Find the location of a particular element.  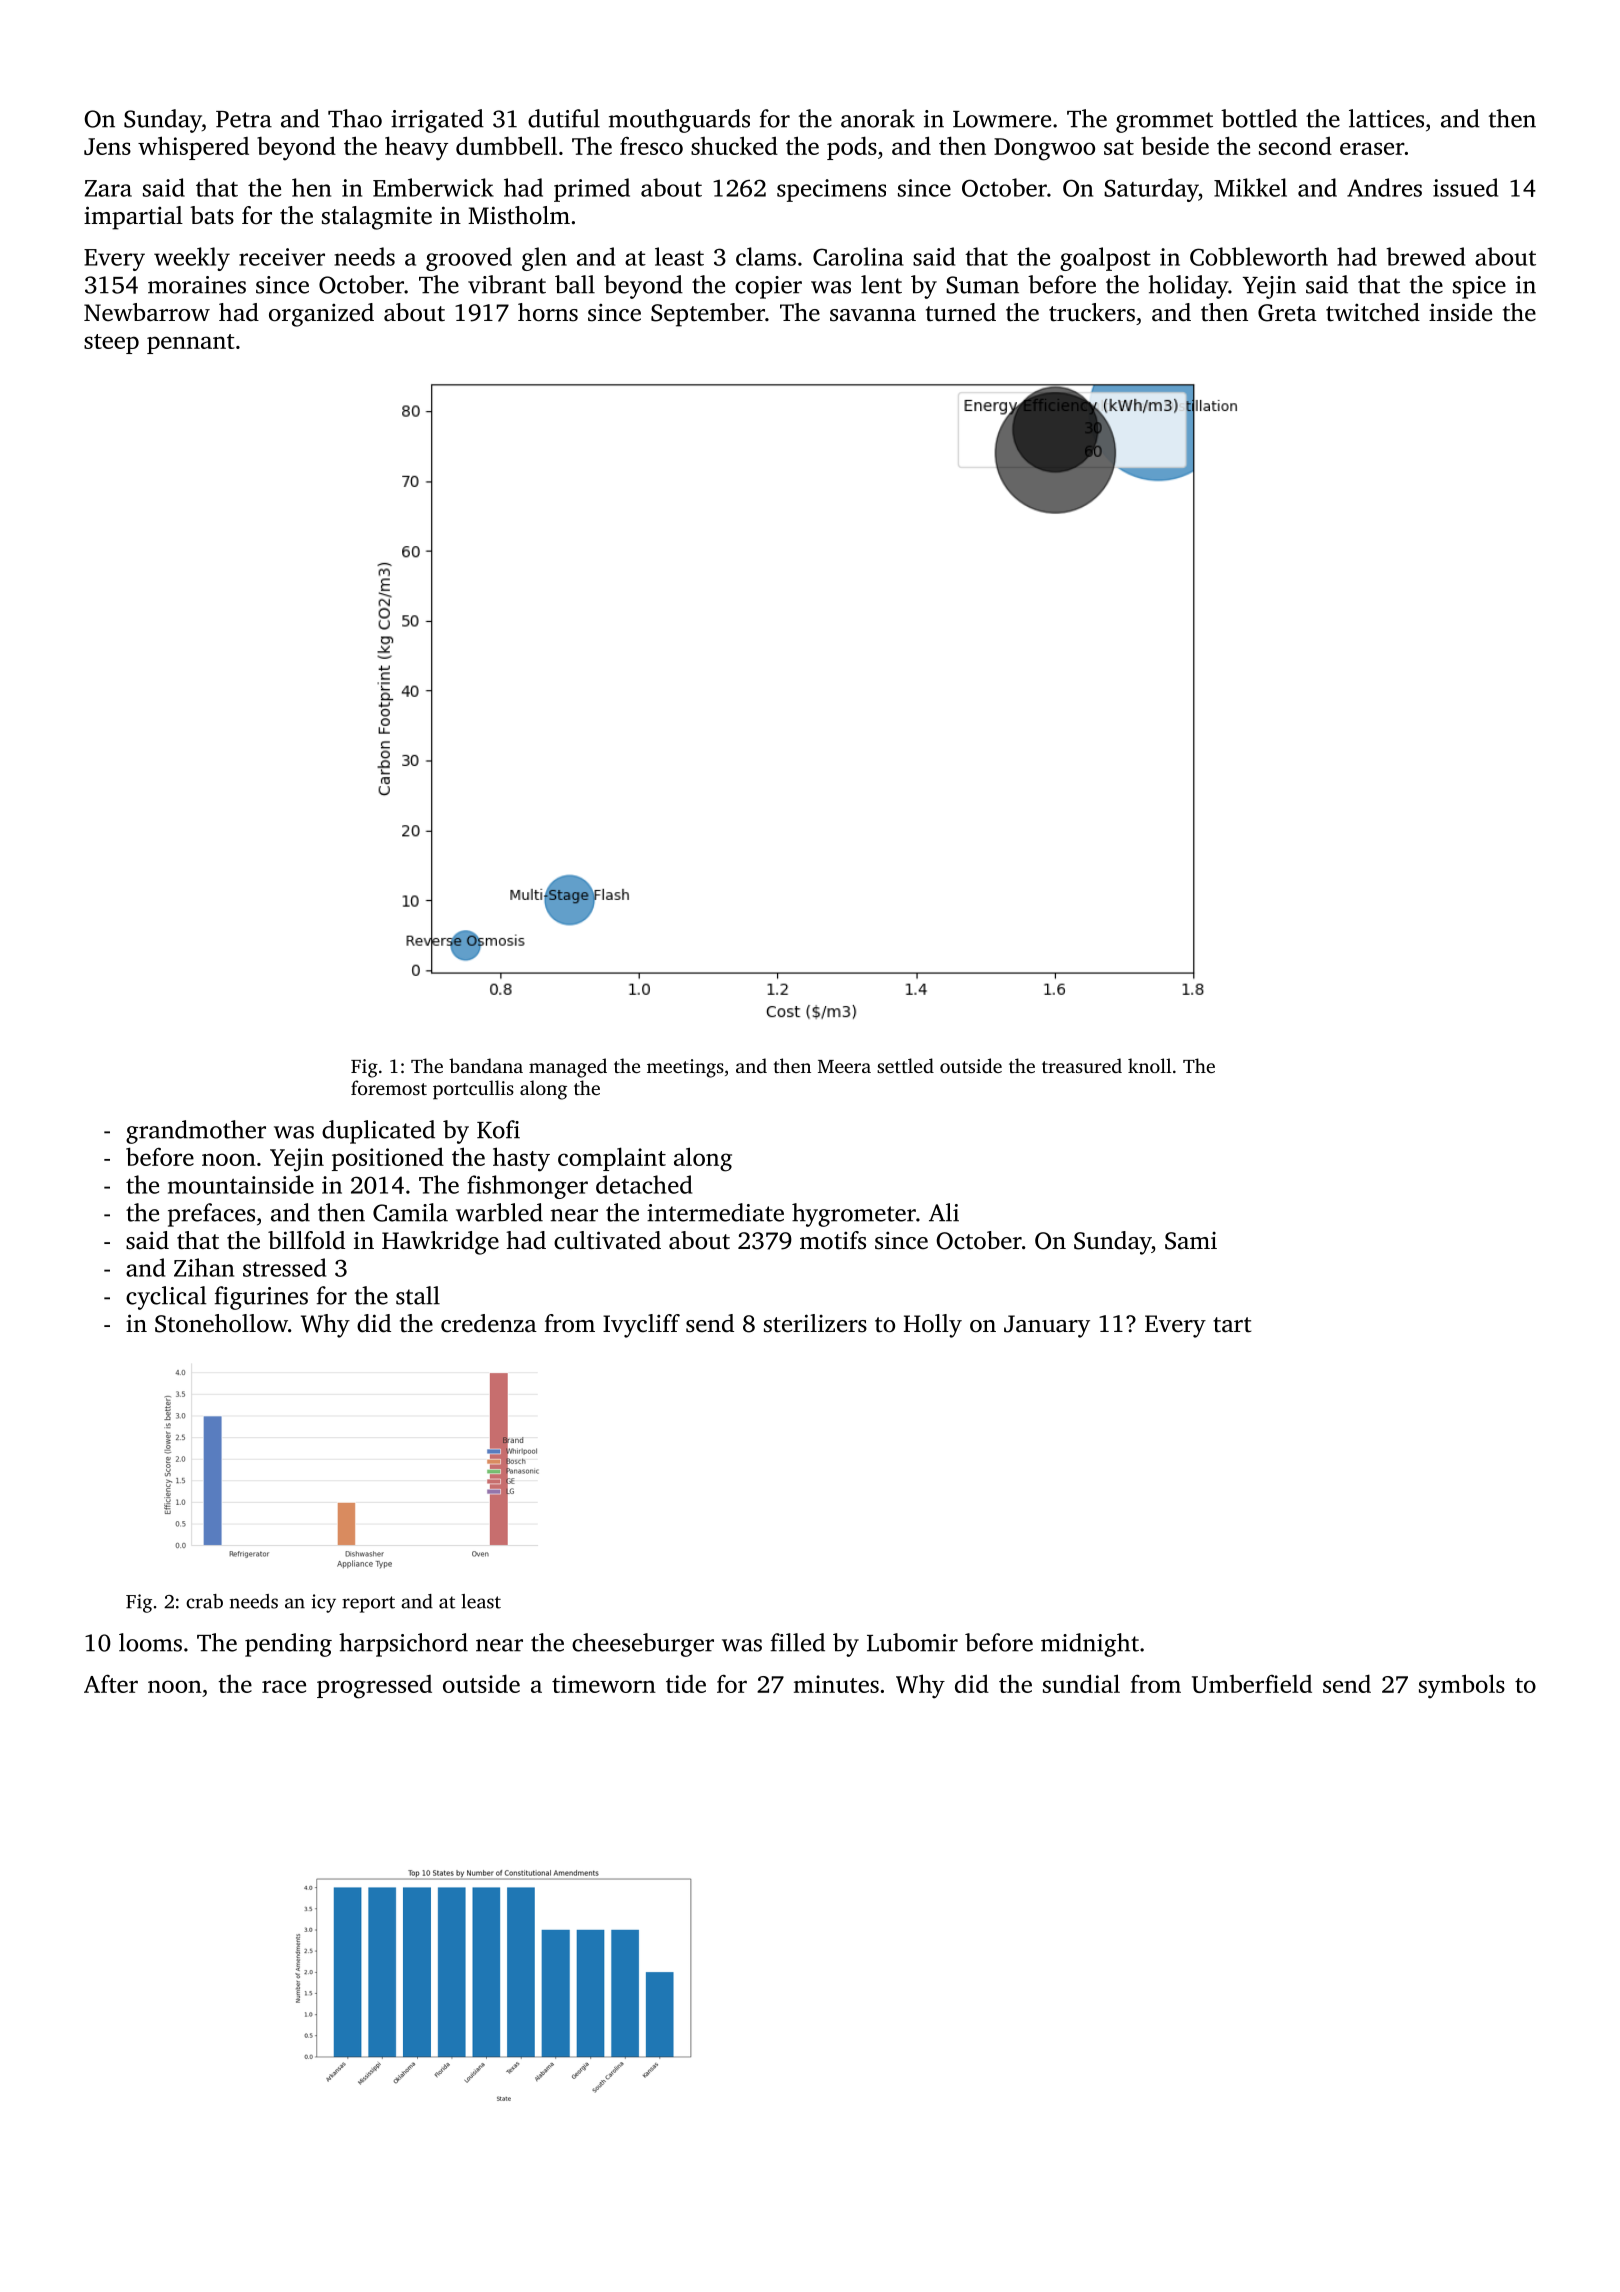

grandmother is located at coordinates (196, 1132).
